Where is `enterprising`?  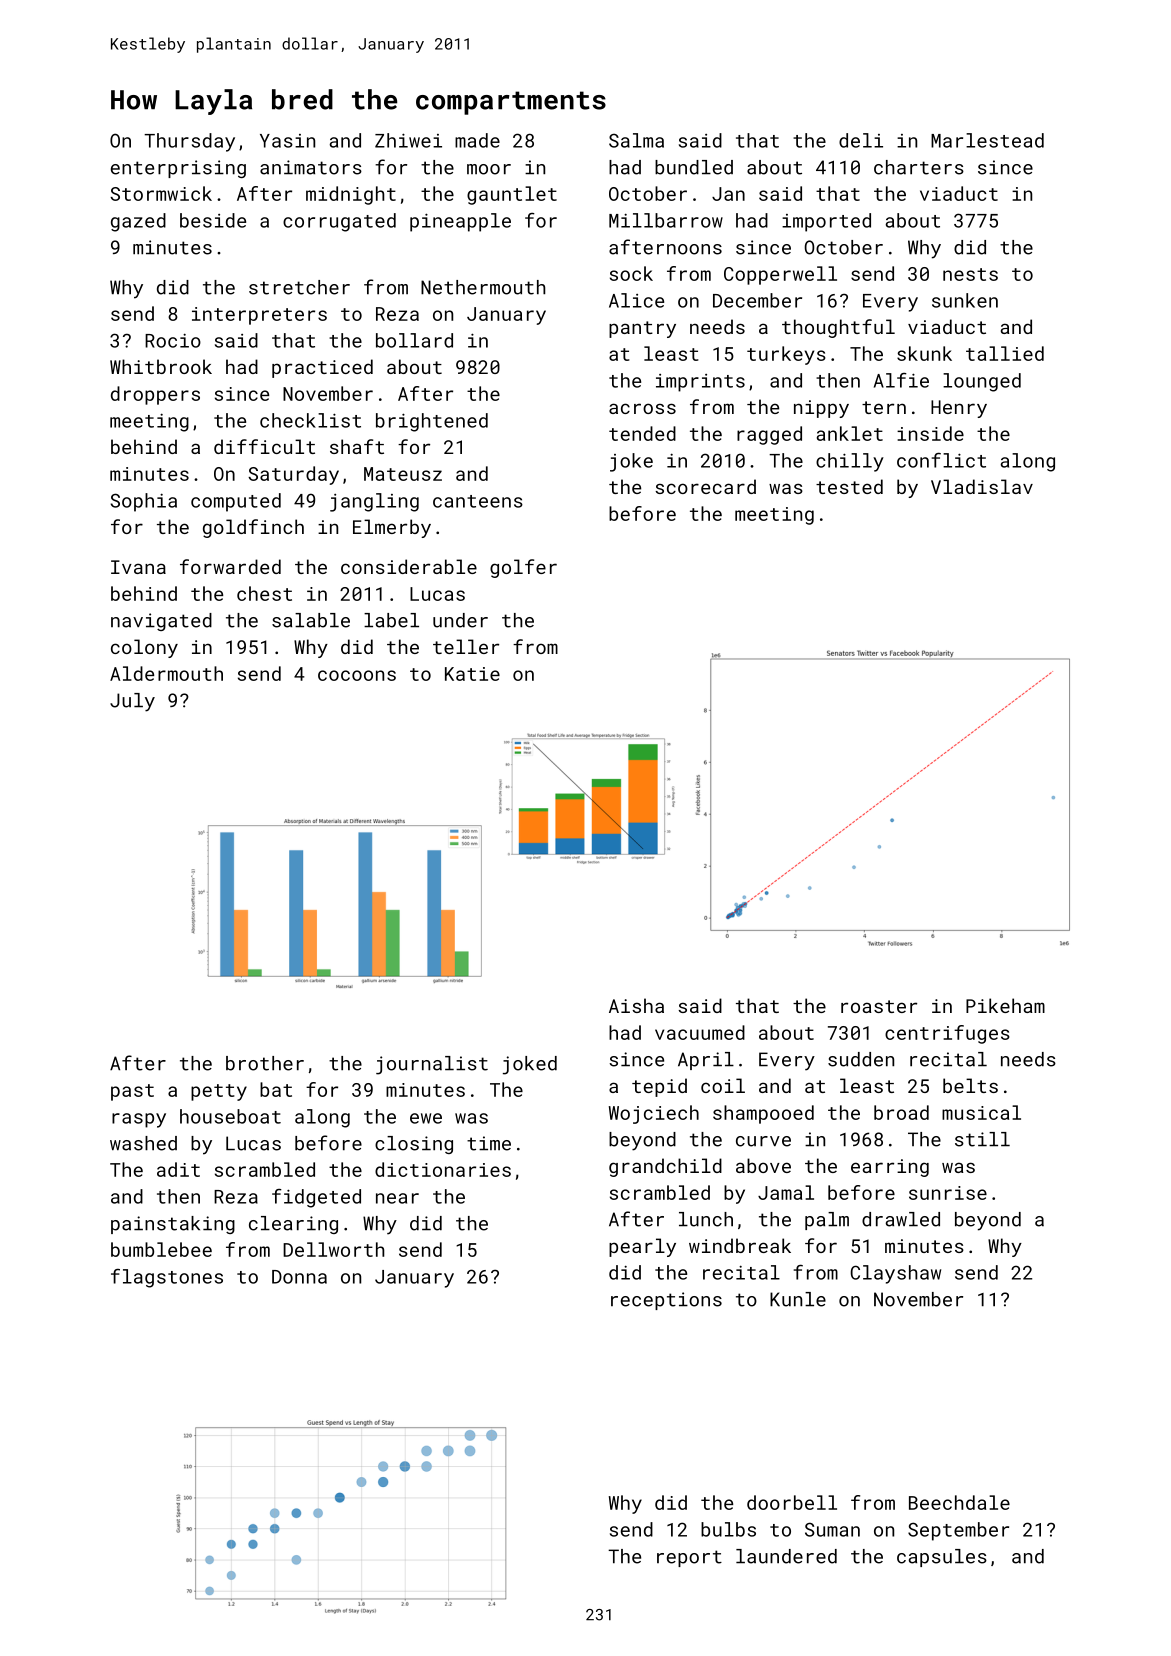
enterprising is located at coordinates (178, 169).
